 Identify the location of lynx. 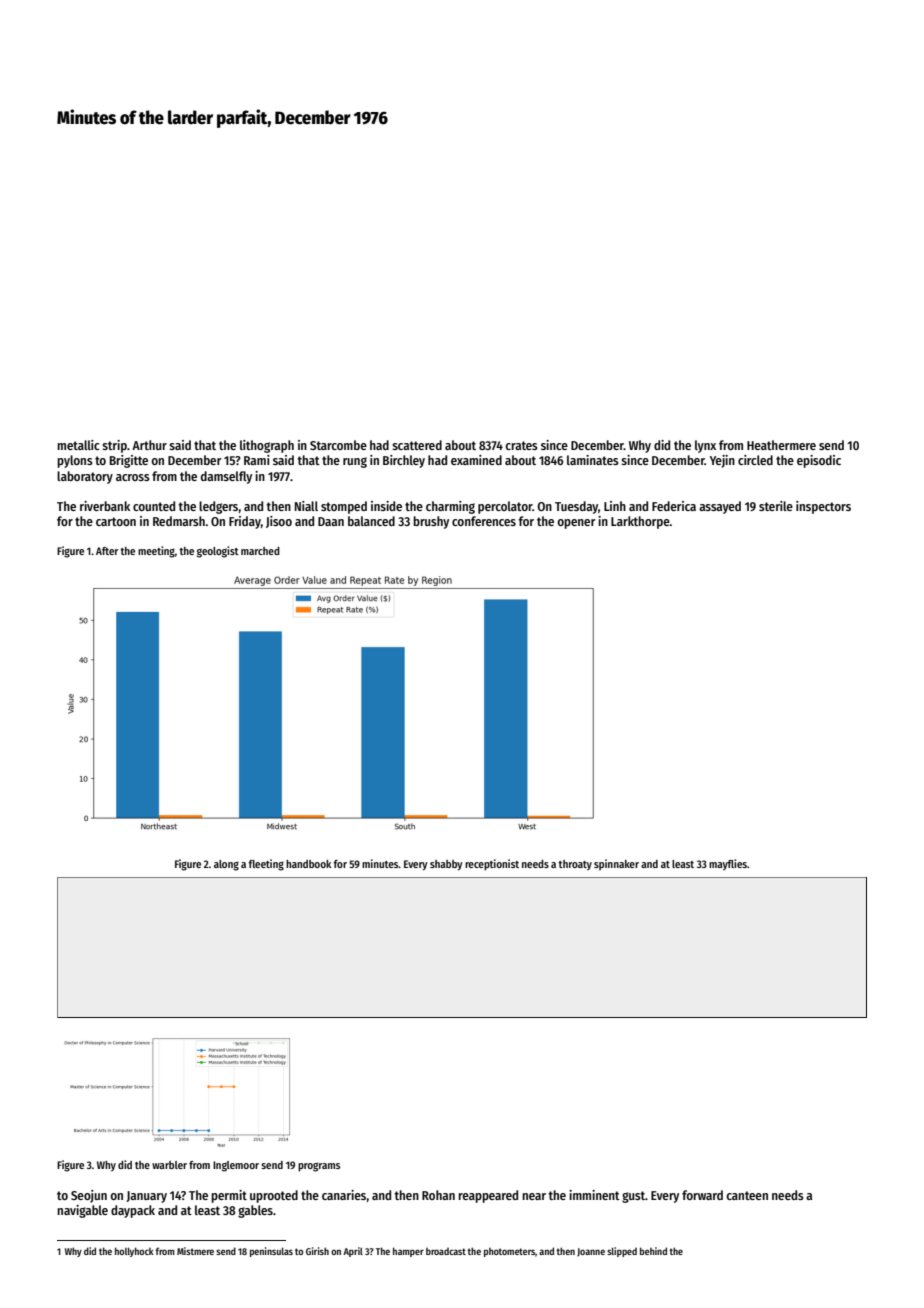
(705, 446).
